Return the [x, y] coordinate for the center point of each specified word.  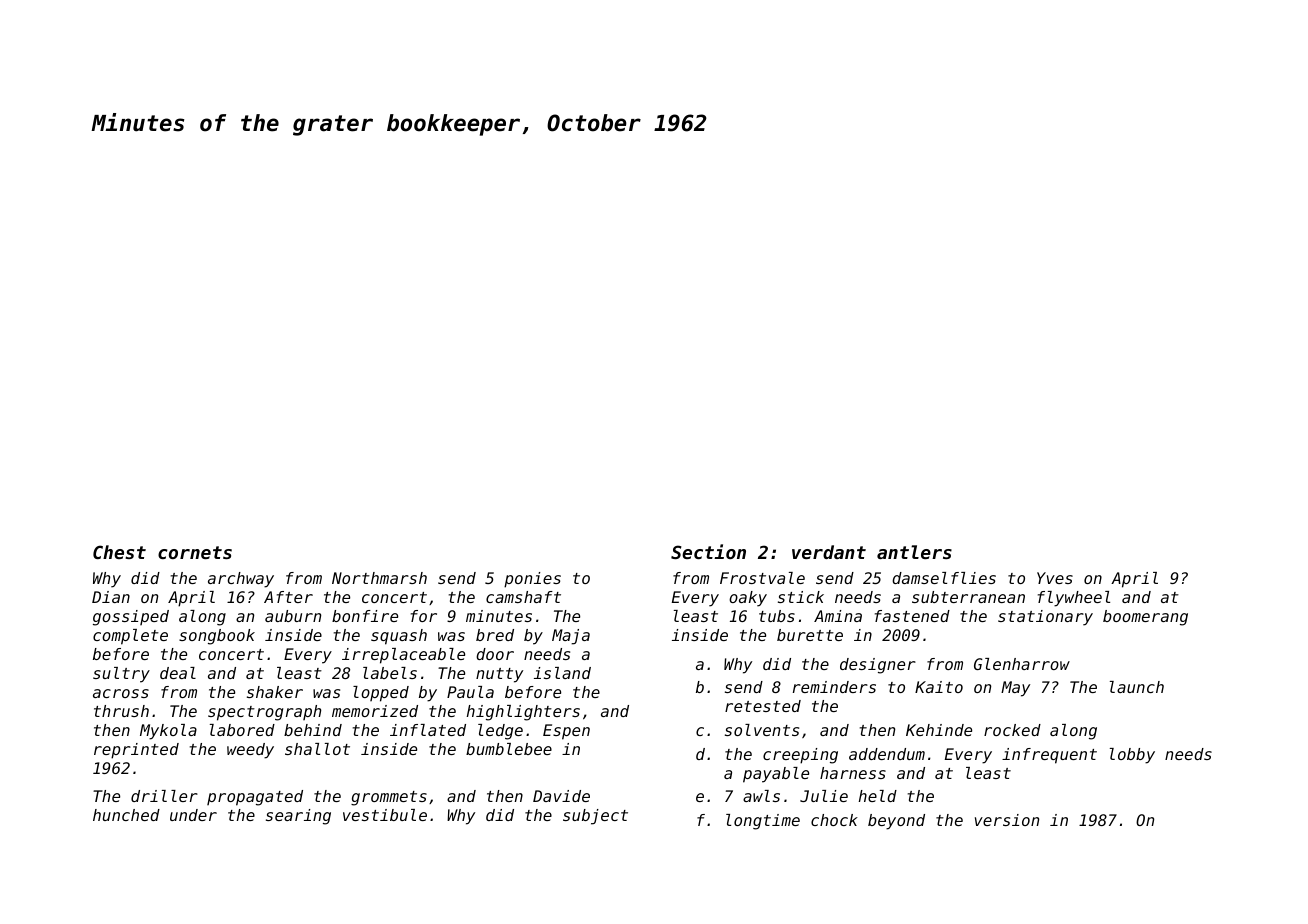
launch [1137, 687]
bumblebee [509, 749]
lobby [1132, 756]
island [562, 673]
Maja [571, 637]
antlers [914, 552]
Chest [119, 552]
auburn [293, 616]
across [121, 693]
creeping [800, 756]
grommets [389, 798]
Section [708, 551]
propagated [255, 798]
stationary [1045, 618]
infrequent [1049, 756]
